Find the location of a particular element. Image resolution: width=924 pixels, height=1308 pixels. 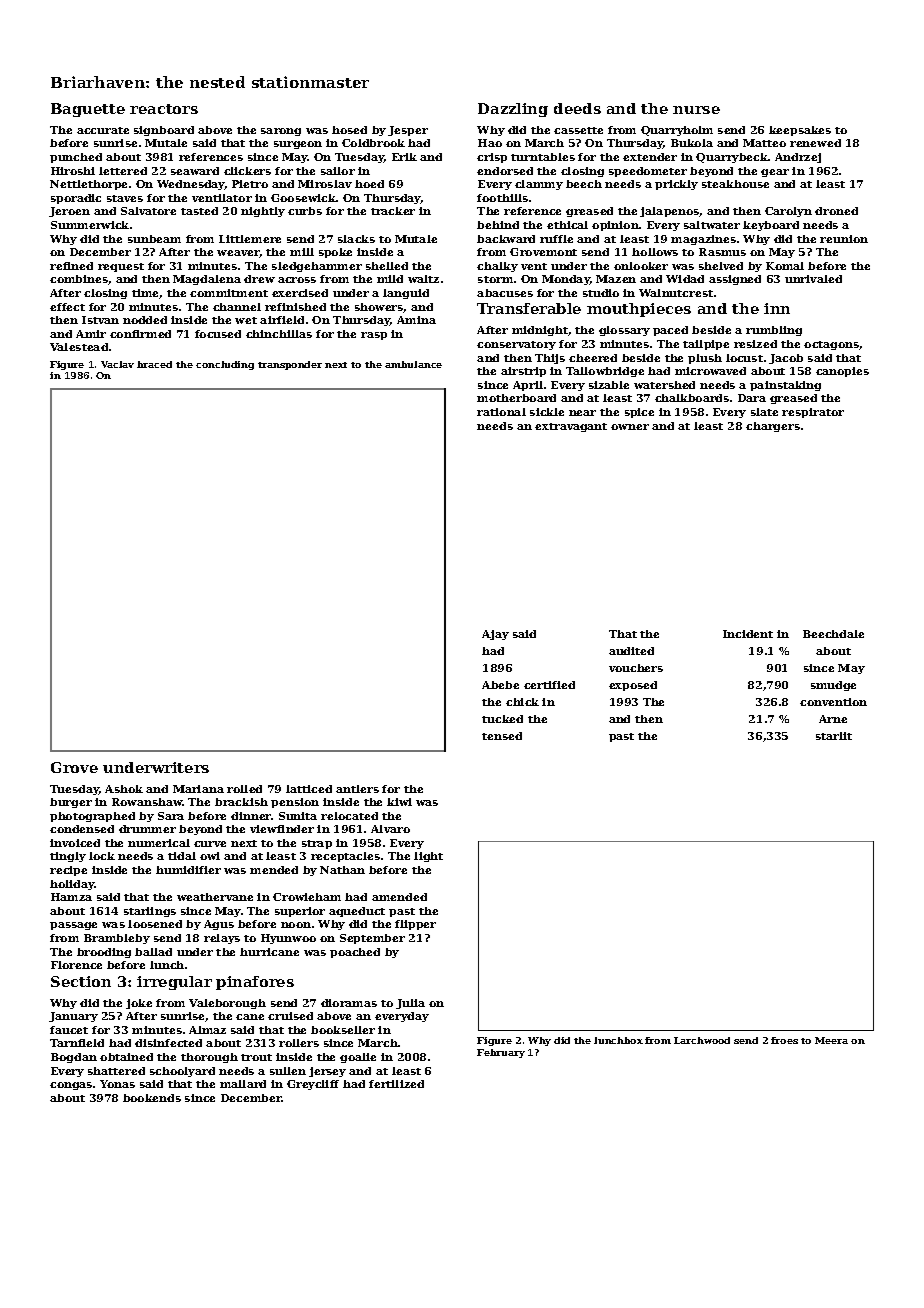

Ajay is located at coordinates (495, 635).
